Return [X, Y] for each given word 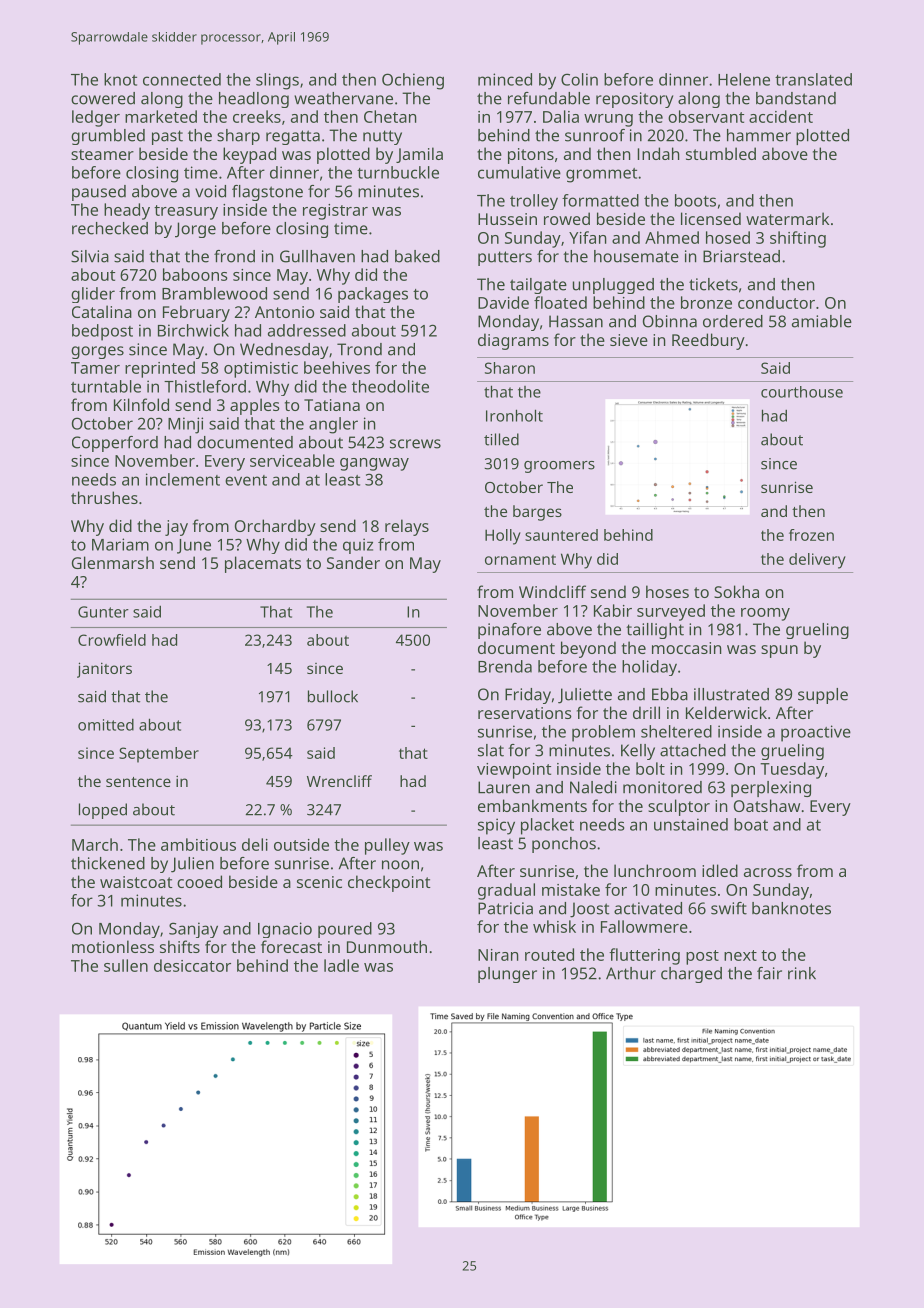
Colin [579, 79]
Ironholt [514, 415]
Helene [744, 79]
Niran [498, 955]
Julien [192, 865]
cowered [103, 98]
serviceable [292, 460]
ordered [733, 321]
